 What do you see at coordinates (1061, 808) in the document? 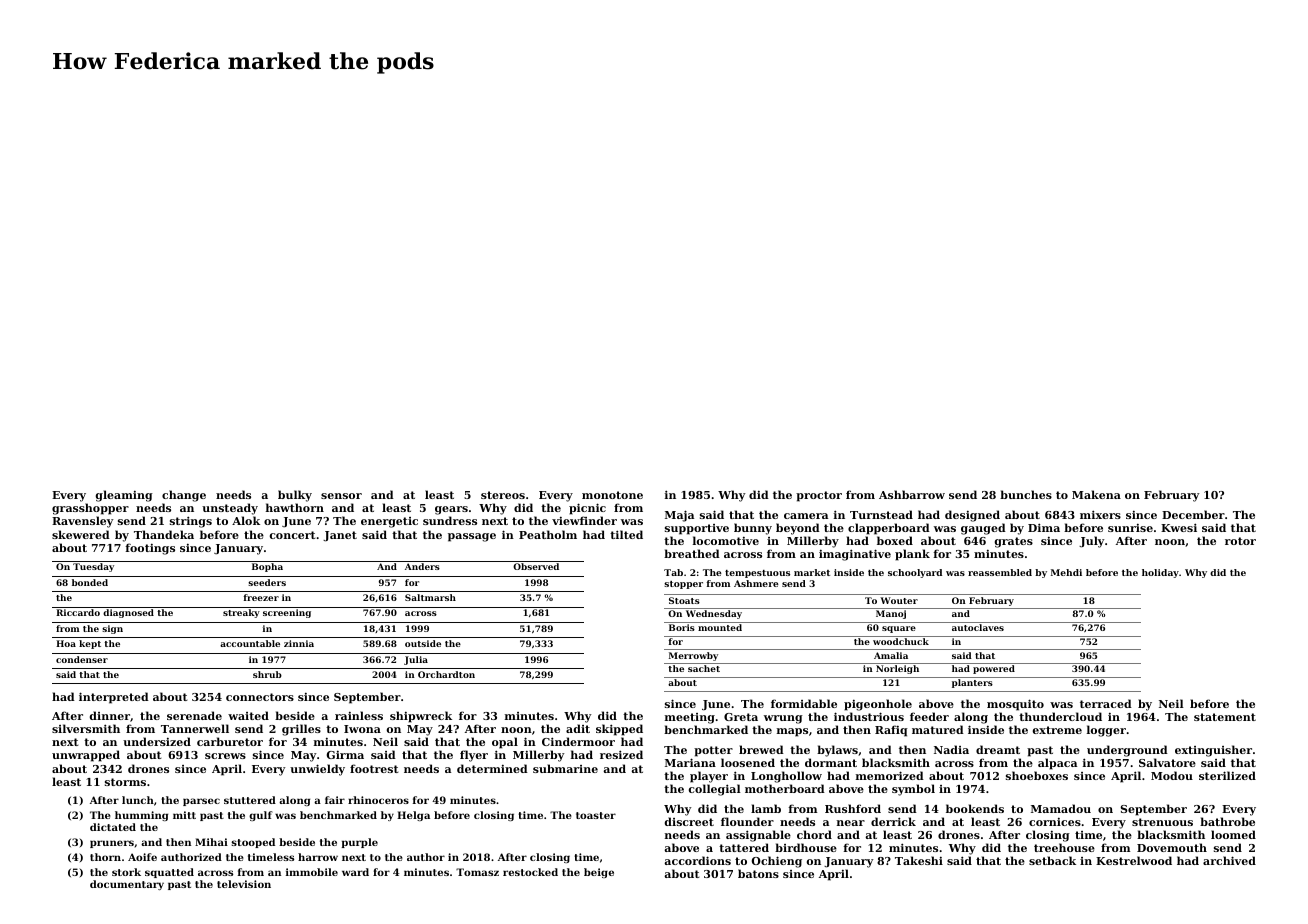
I see `Mamadou` at bounding box center [1061, 808].
